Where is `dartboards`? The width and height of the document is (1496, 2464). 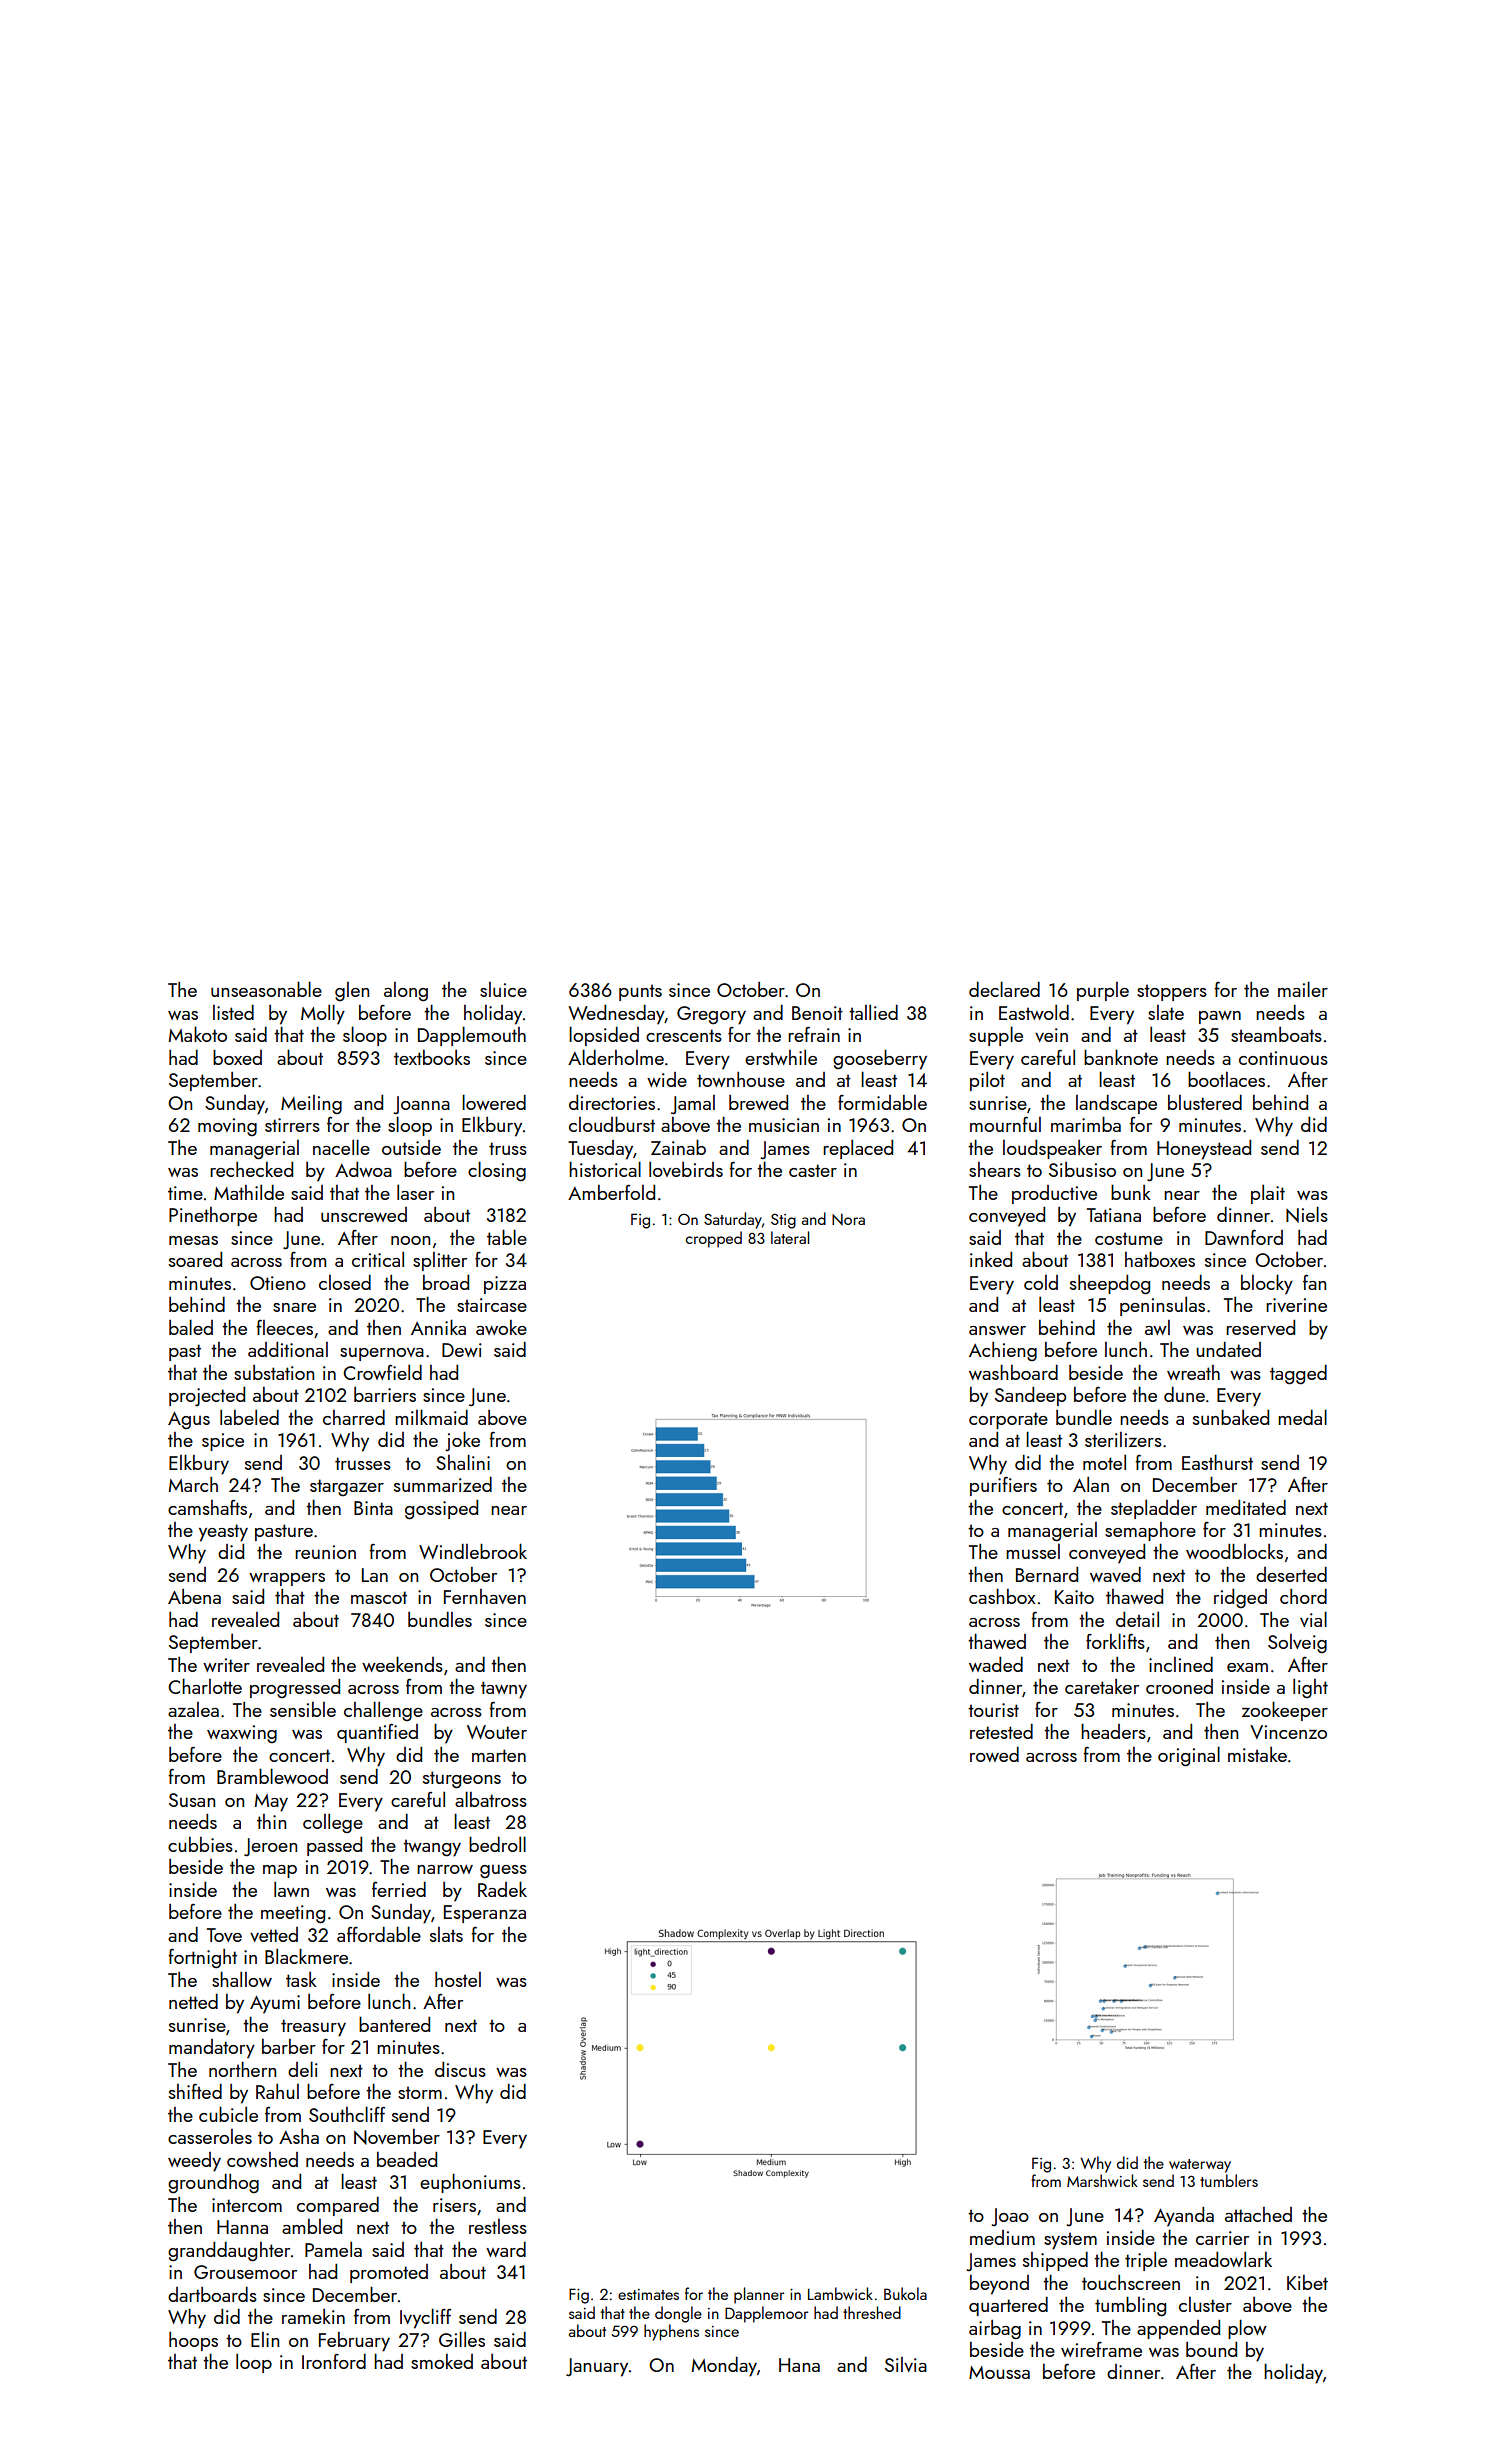 dartboards is located at coordinates (212, 2294).
